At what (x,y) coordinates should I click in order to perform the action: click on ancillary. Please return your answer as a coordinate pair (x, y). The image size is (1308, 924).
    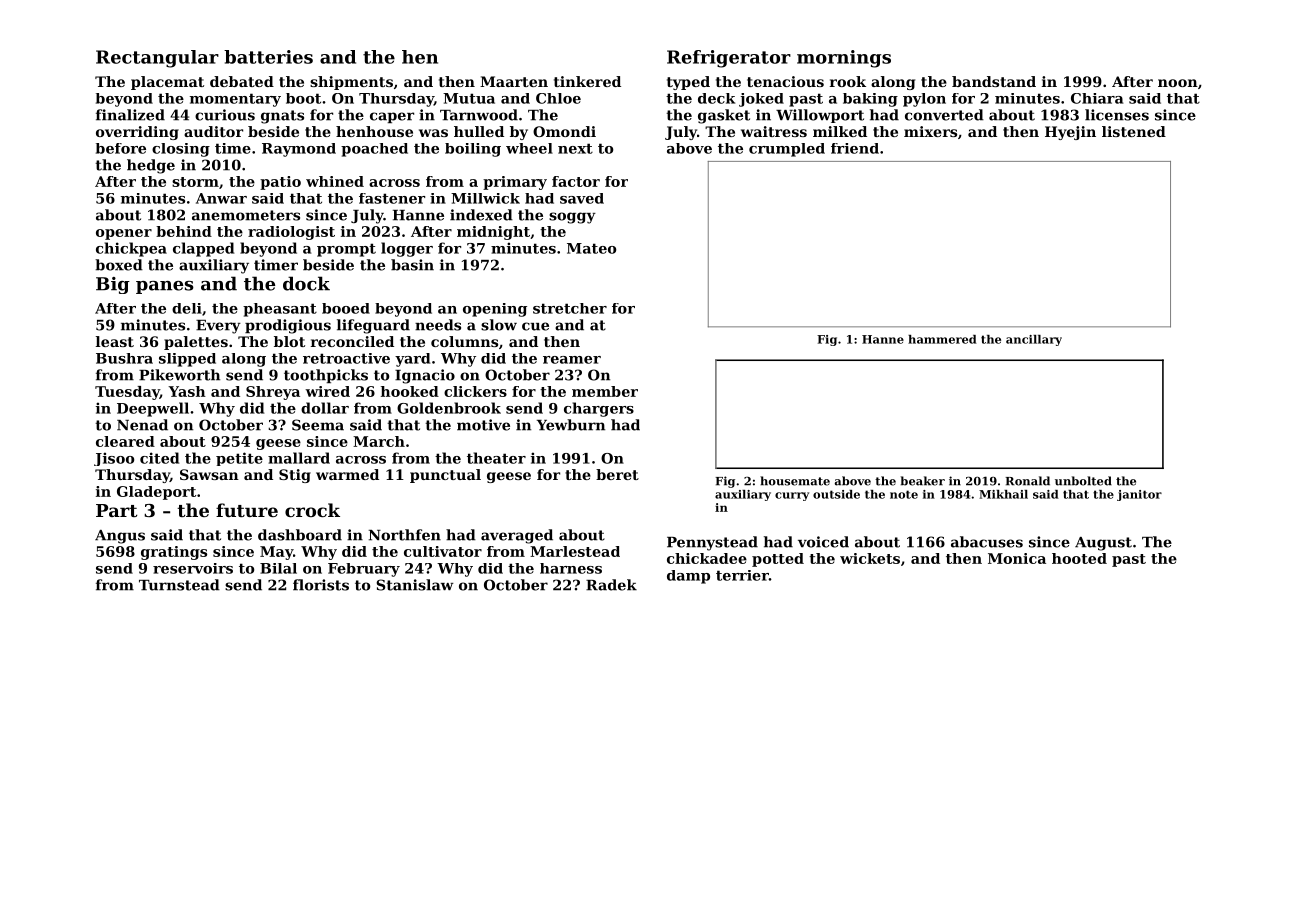
    Looking at the image, I should click on (1034, 340).
